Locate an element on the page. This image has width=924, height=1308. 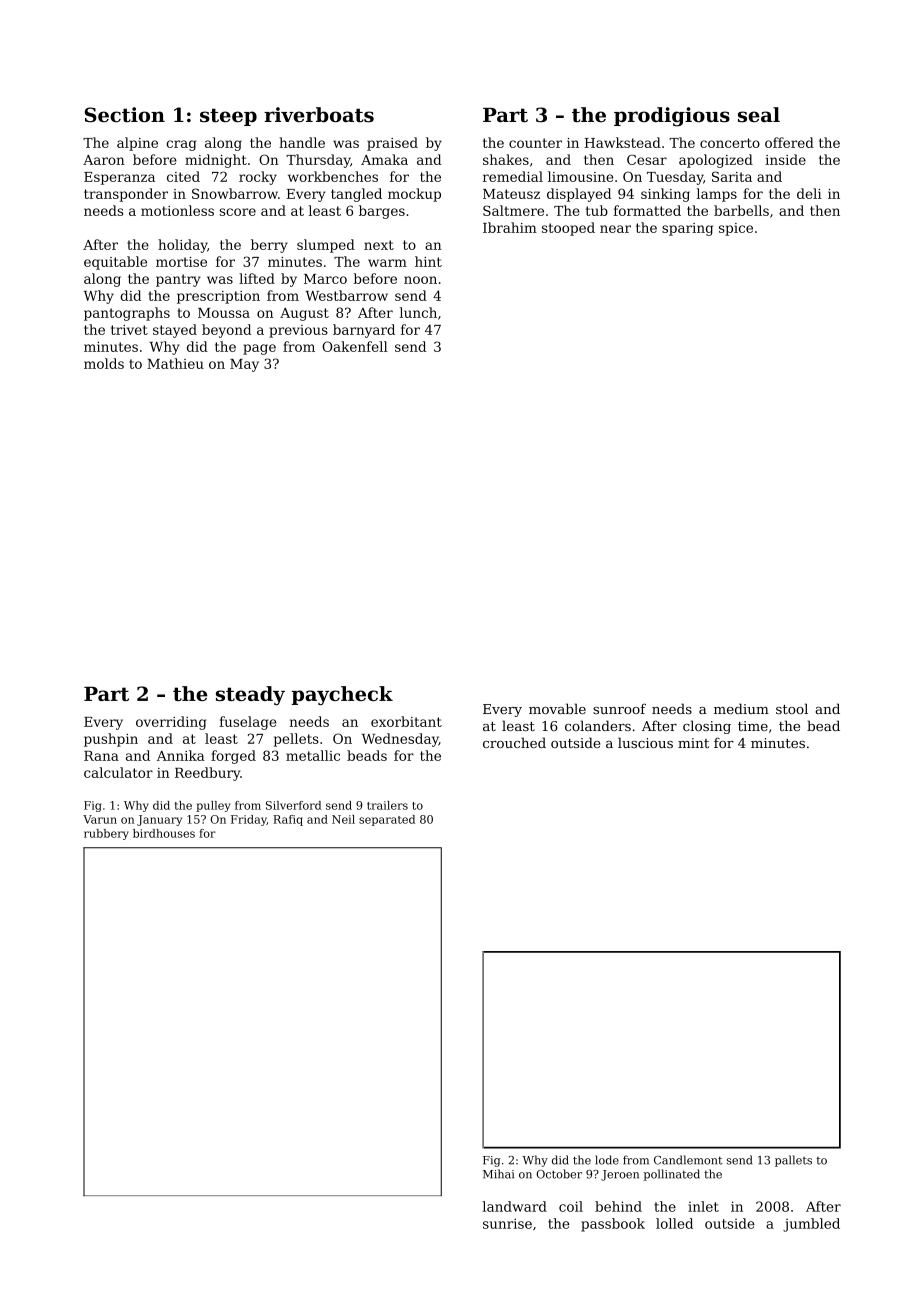
stool is located at coordinates (792, 708).
